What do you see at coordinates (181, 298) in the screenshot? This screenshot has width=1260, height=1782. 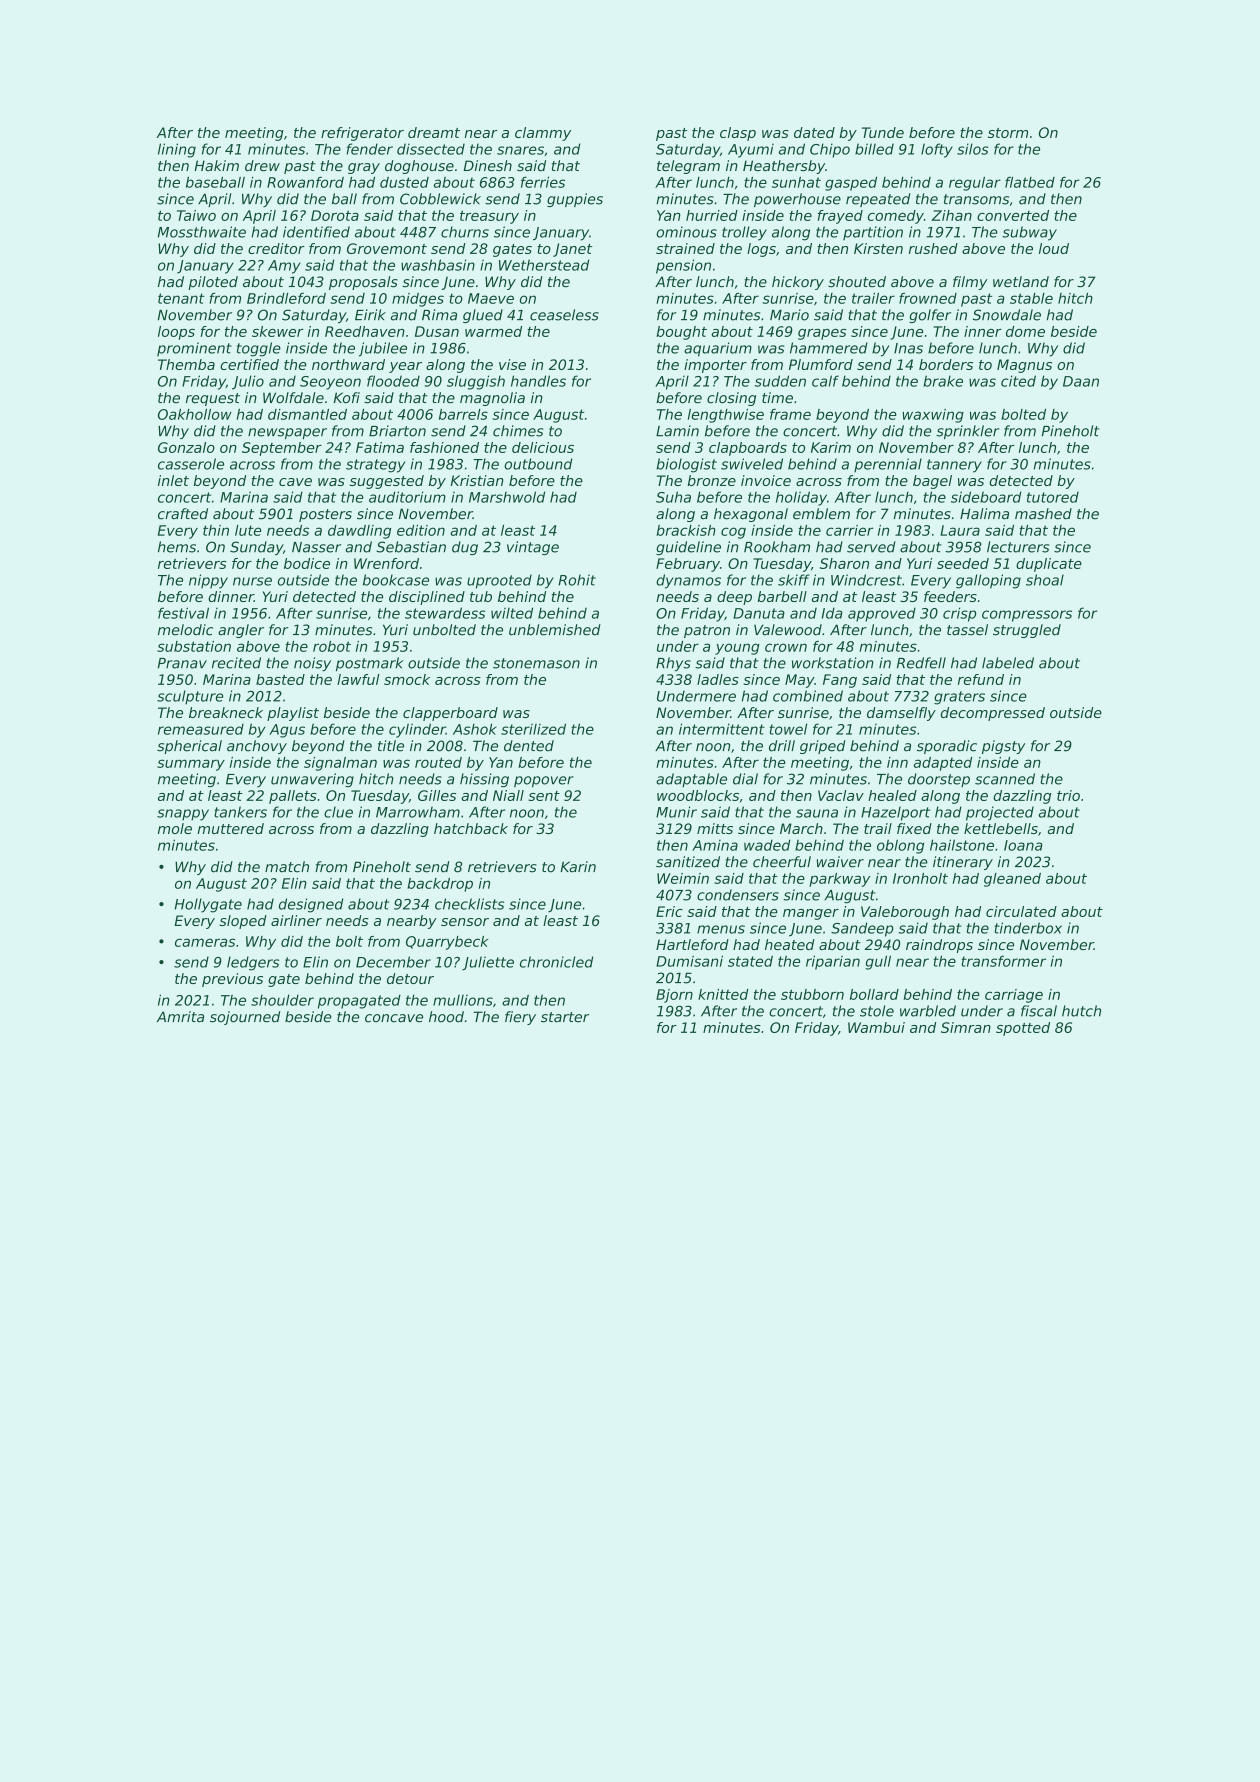 I see `tenant` at bounding box center [181, 298].
